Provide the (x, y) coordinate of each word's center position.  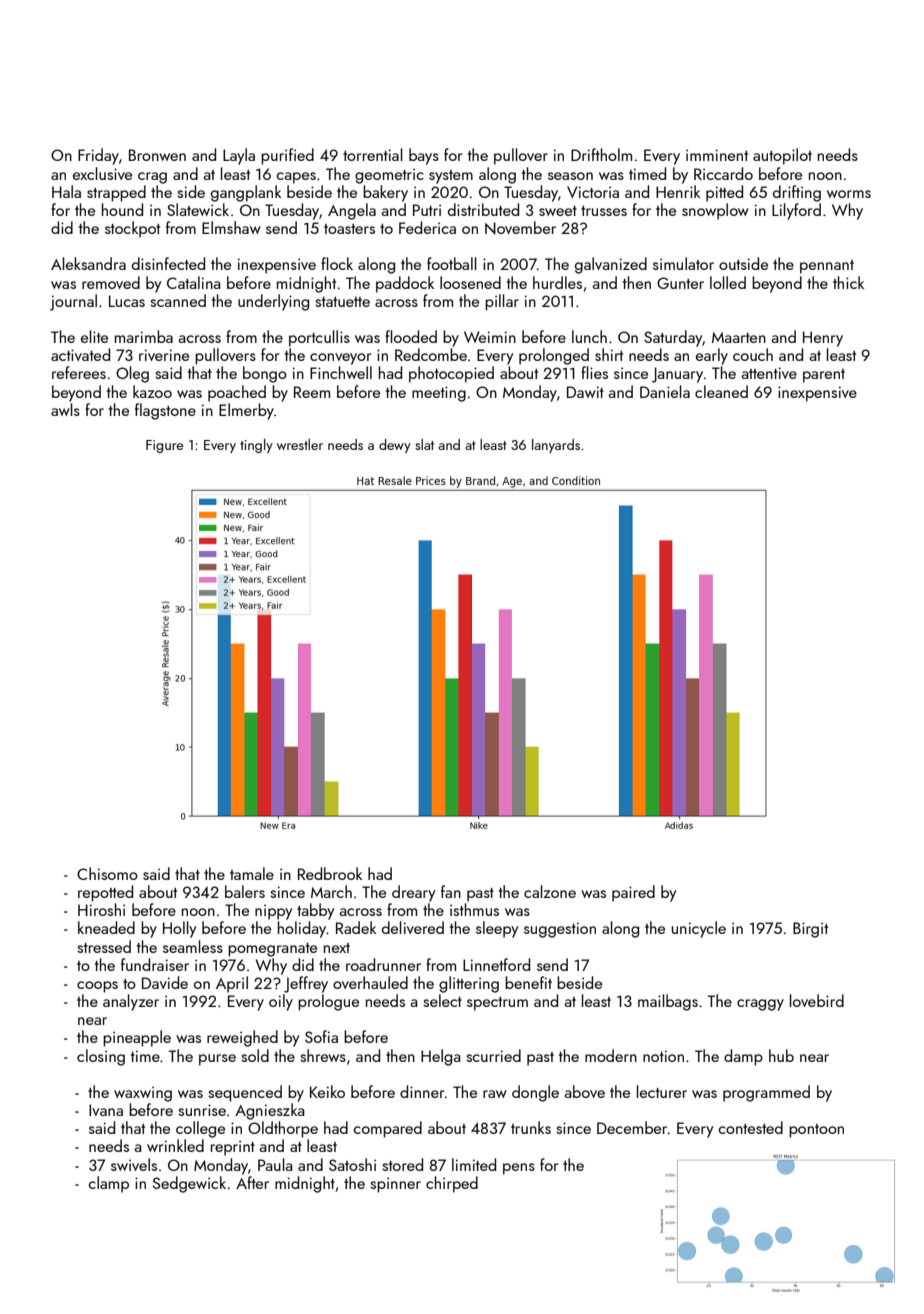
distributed (483, 209)
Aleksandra (88, 263)
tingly (256, 446)
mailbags (668, 1002)
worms (849, 194)
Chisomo (107, 873)
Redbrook (330, 873)
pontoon (816, 1131)
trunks (531, 1127)
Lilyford (796, 211)
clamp (108, 1184)
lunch (589, 336)
